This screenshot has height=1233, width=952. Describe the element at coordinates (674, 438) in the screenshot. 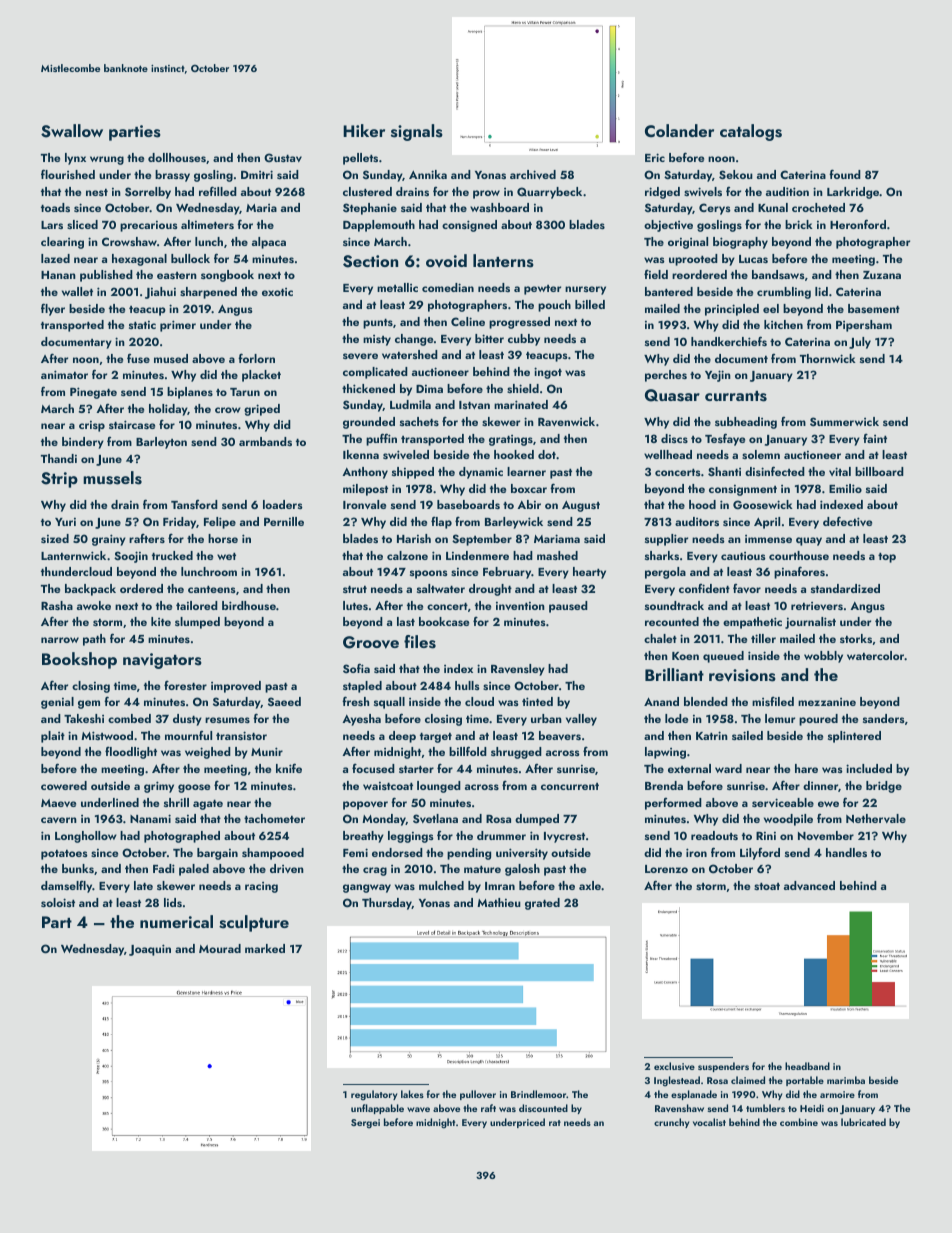

I see `discs` at that location.
